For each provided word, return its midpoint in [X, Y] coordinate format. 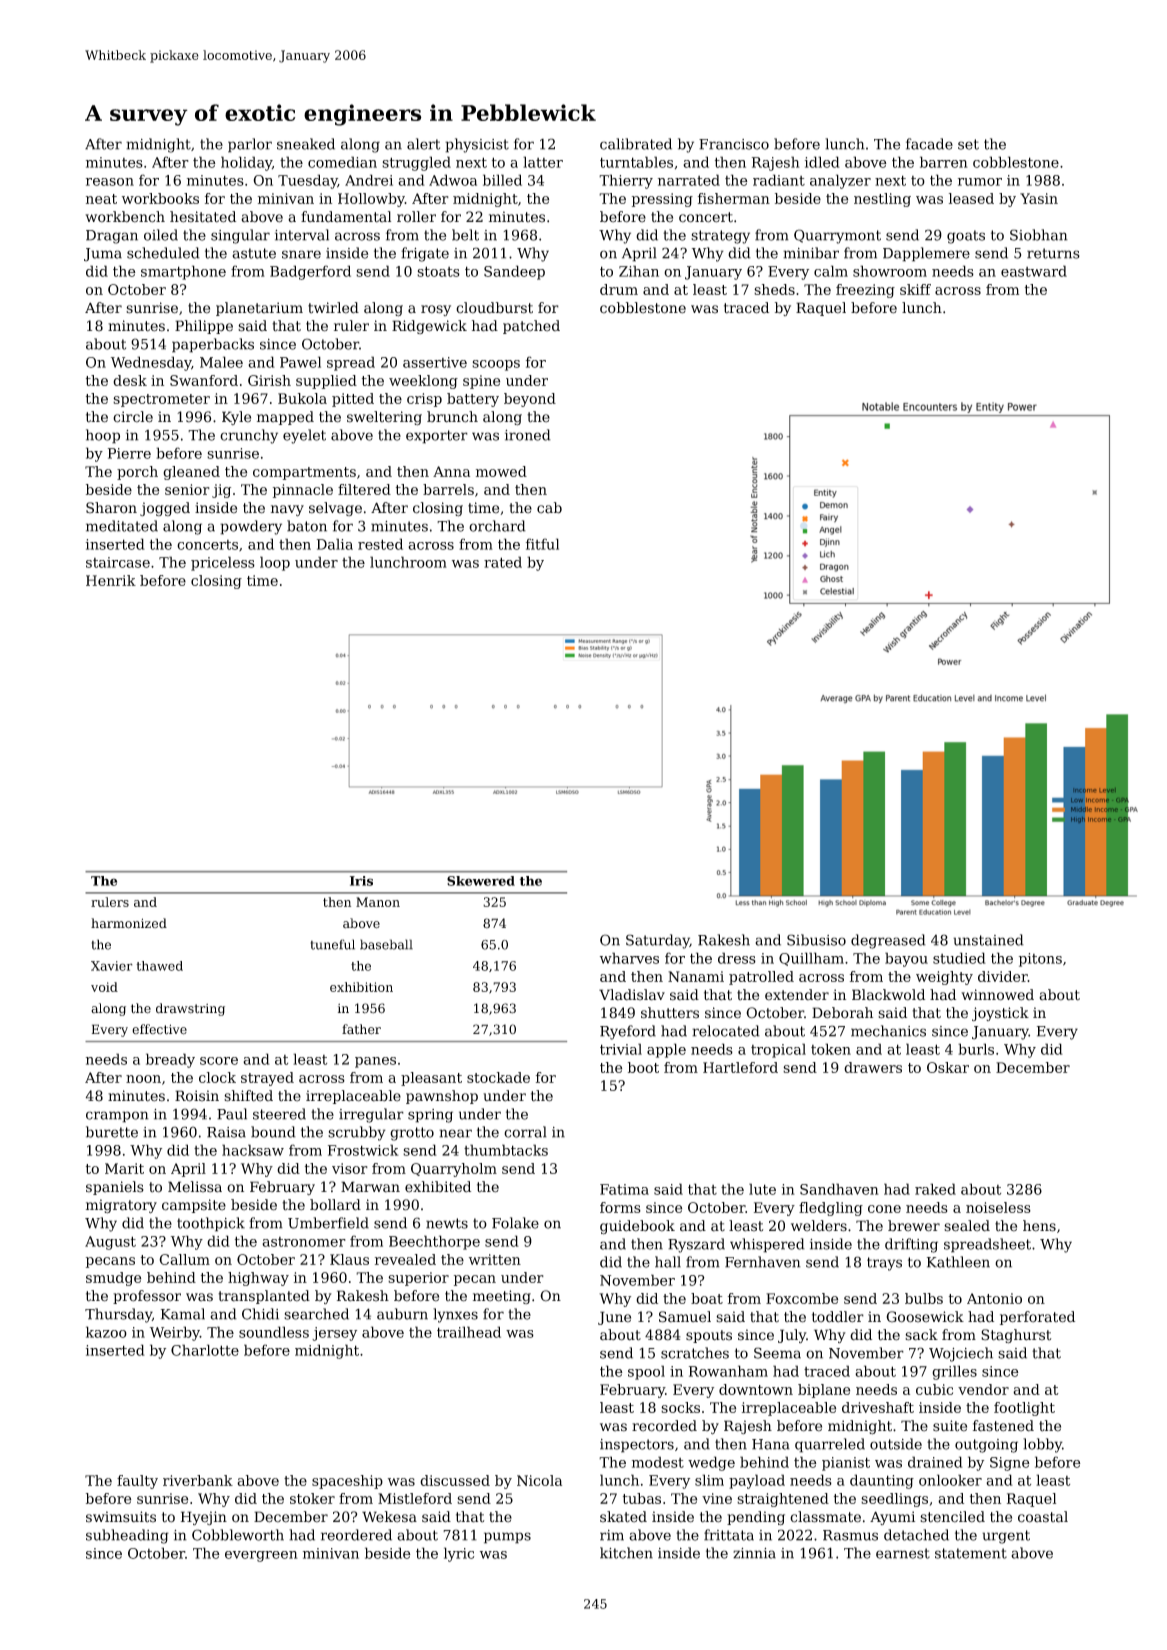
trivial [621, 1049]
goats [966, 237]
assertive [435, 362]
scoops [496, 365]
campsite [194, 1206]
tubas [642, 1498]
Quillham [811, 959]
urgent [1006, 1537]
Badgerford [310, 272]
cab [549, 508]
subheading [127, 1536]
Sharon [111, 508]
